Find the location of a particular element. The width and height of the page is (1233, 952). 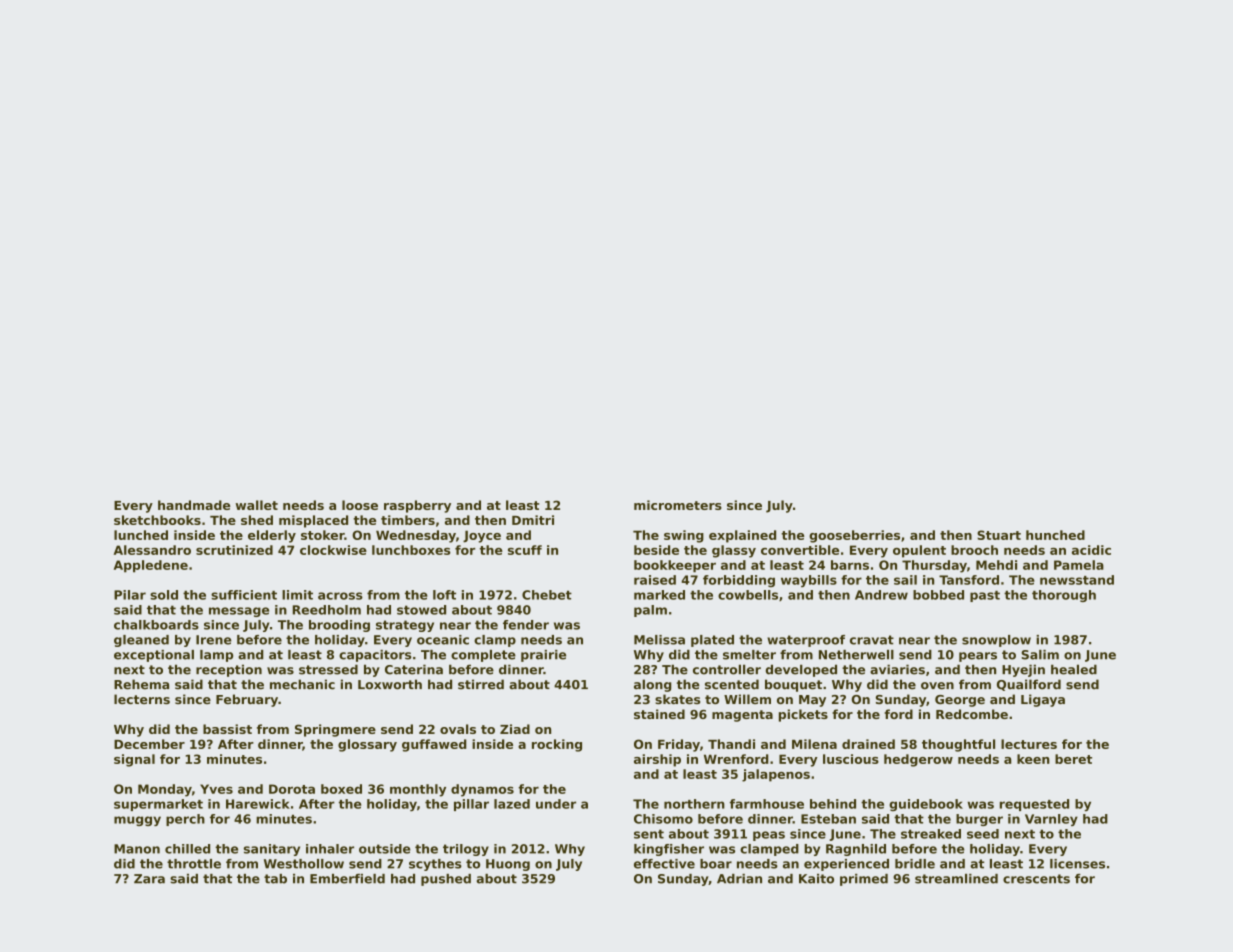

handmade is located at coordinates (194, 505).
